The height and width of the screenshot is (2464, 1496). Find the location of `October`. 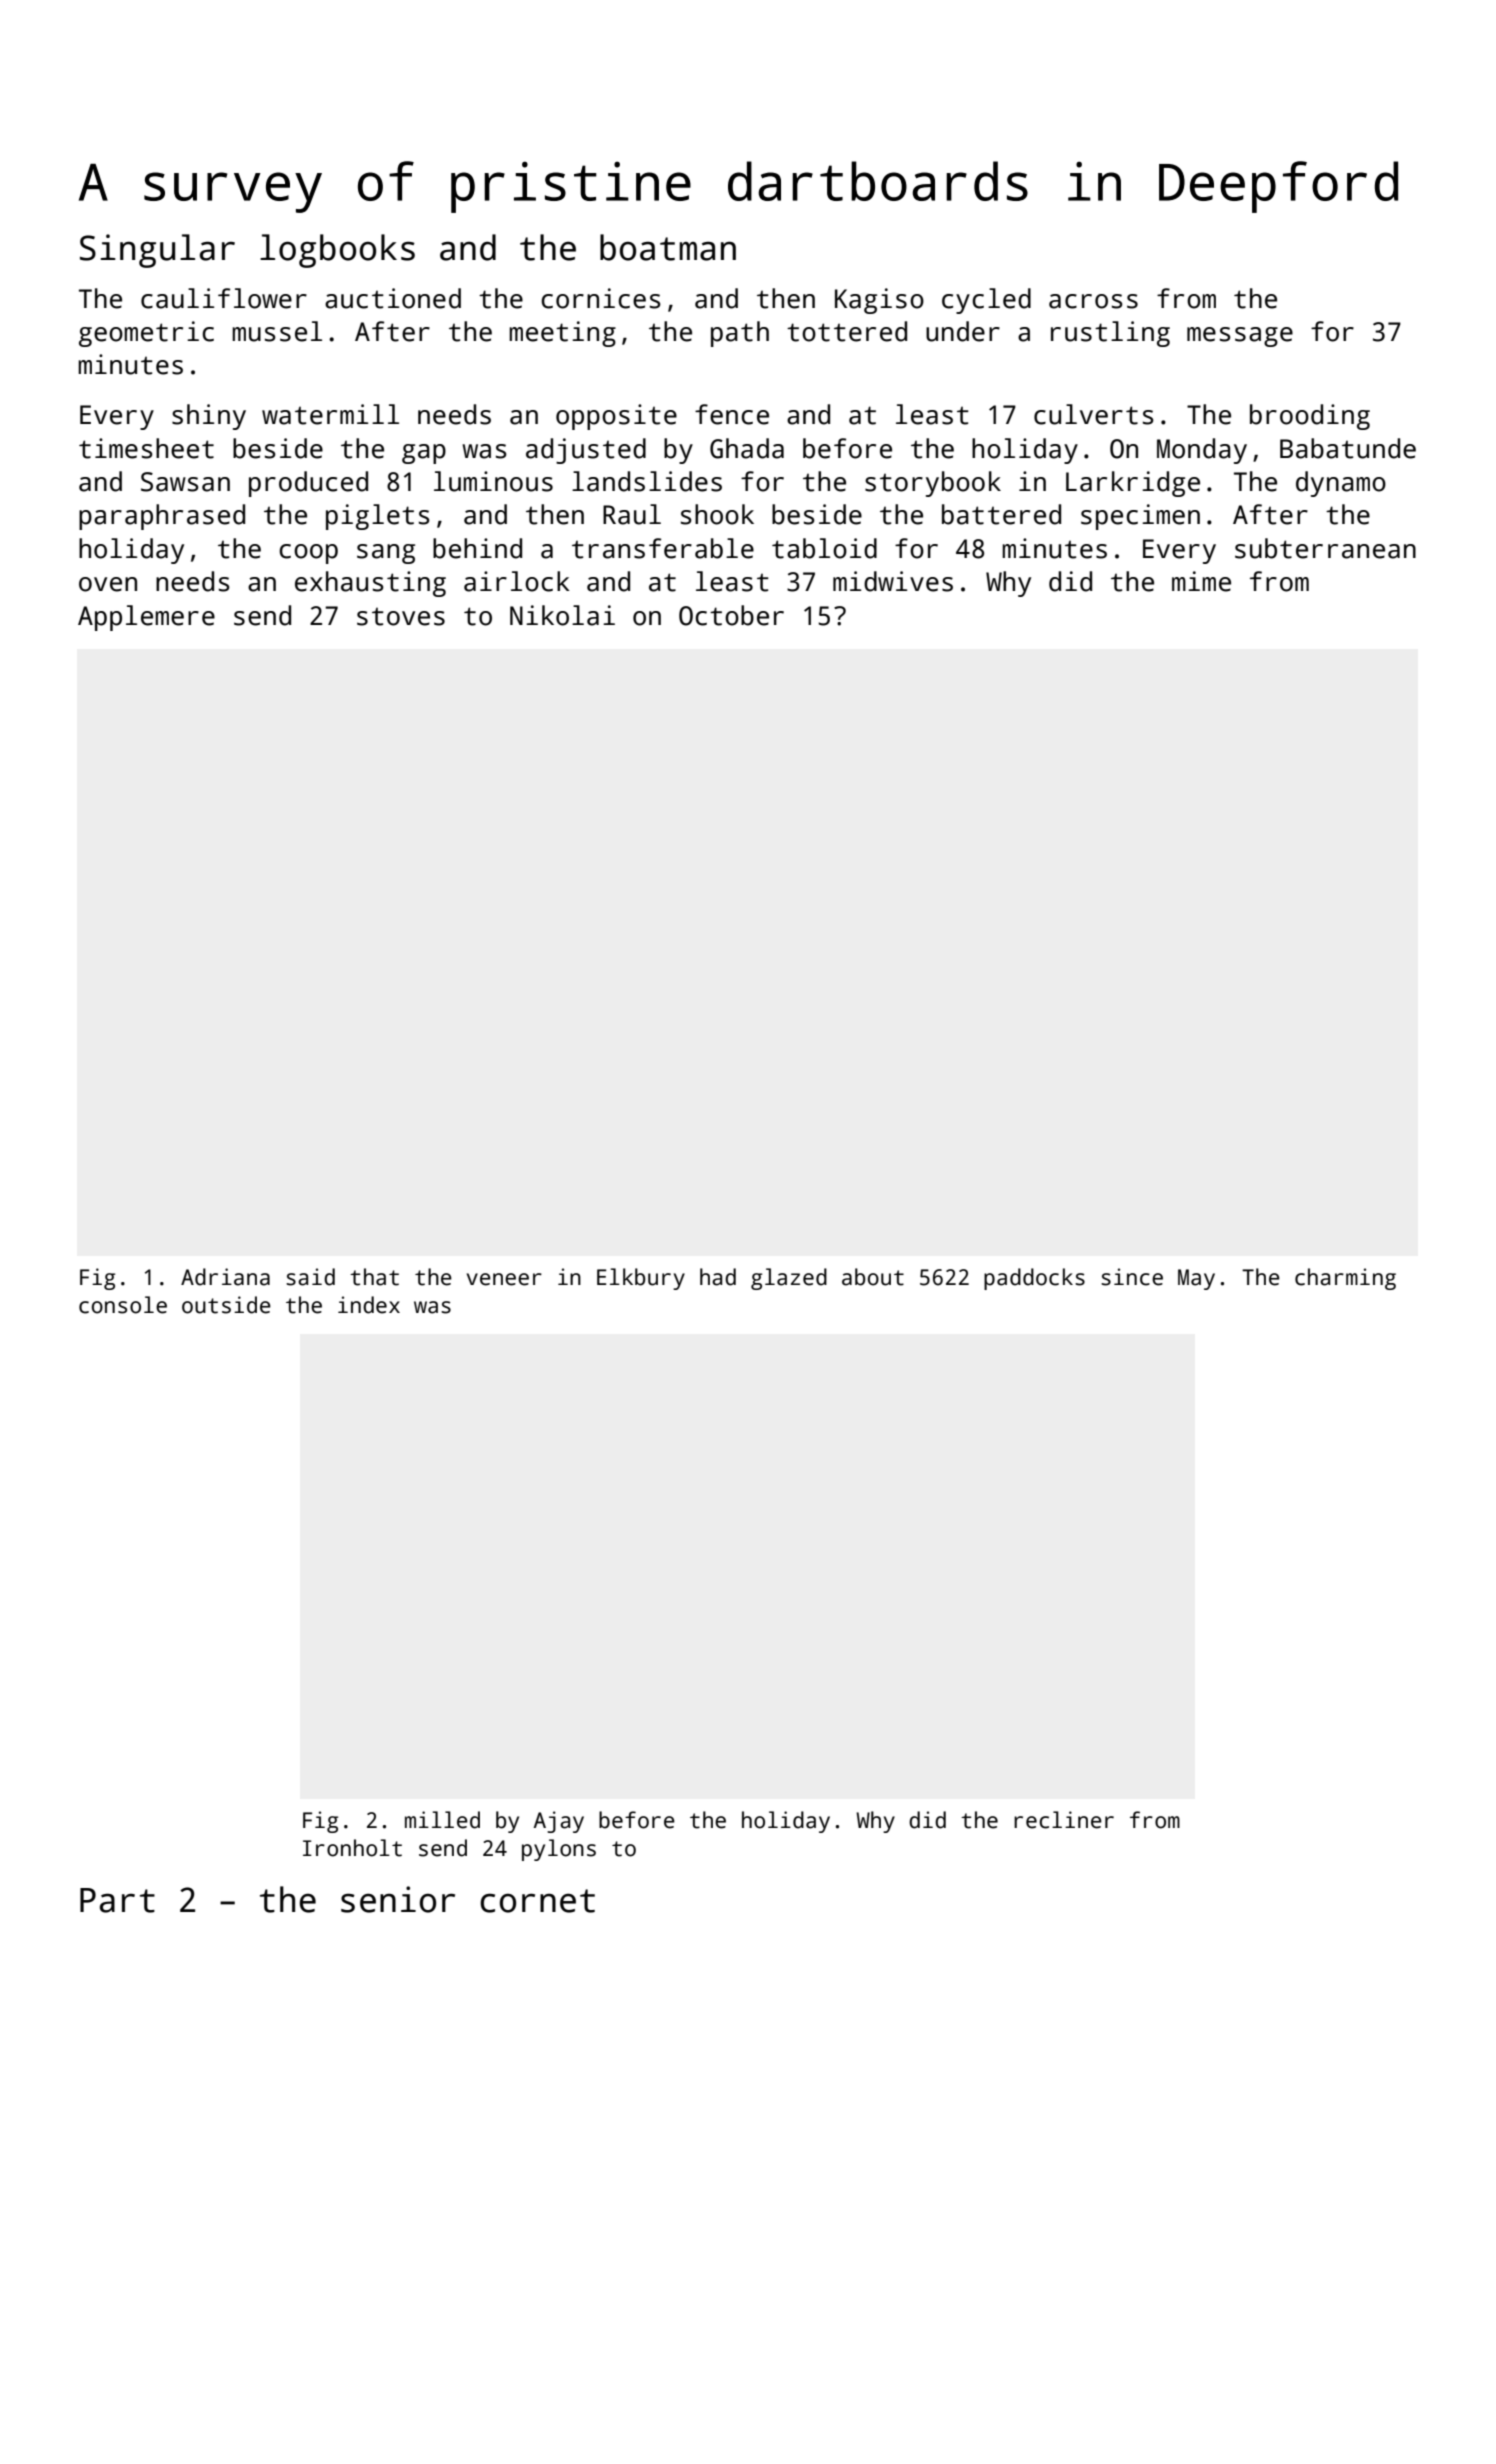

October is located at coordinates (731, 615).
